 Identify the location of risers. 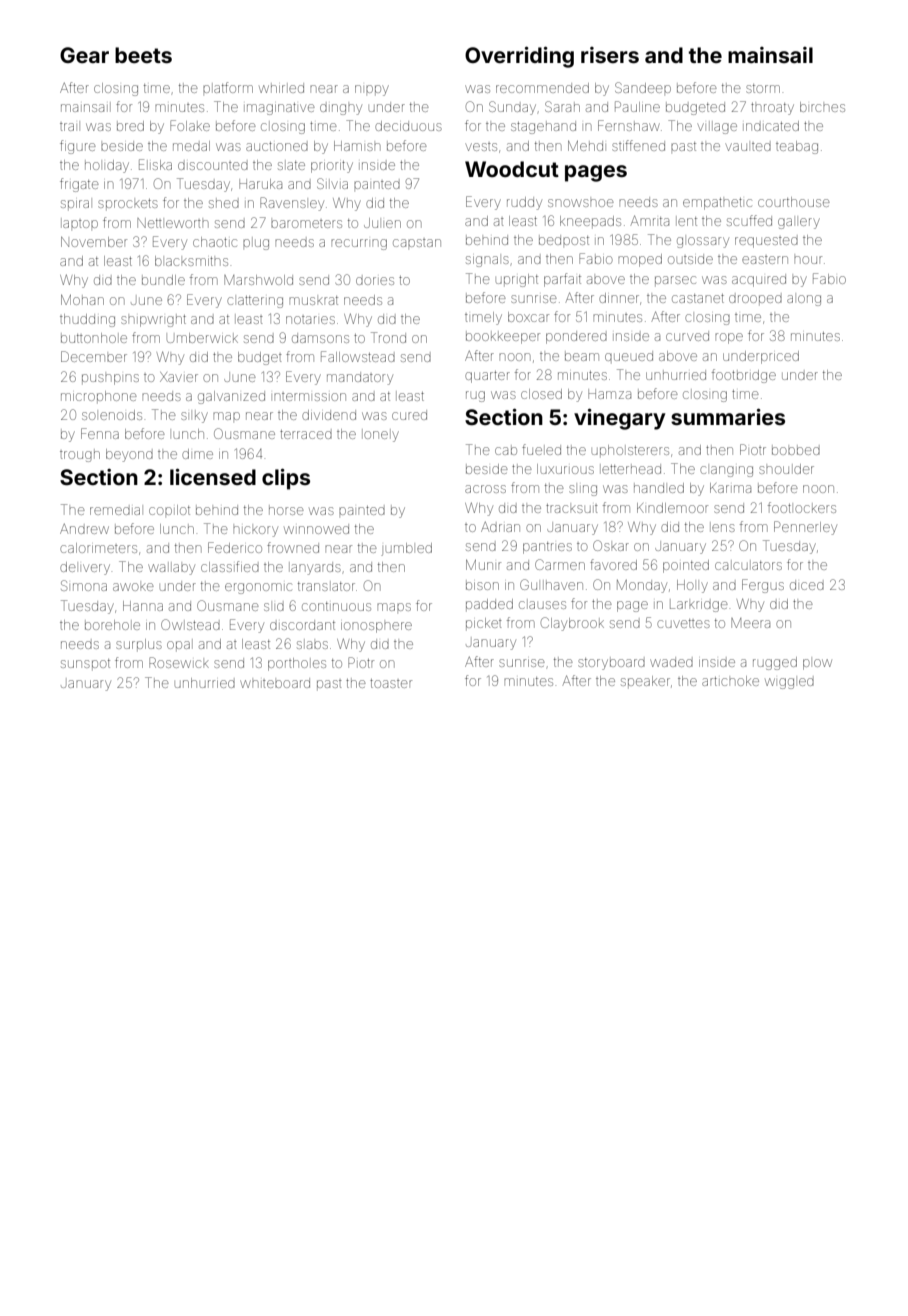
(610, 55).
